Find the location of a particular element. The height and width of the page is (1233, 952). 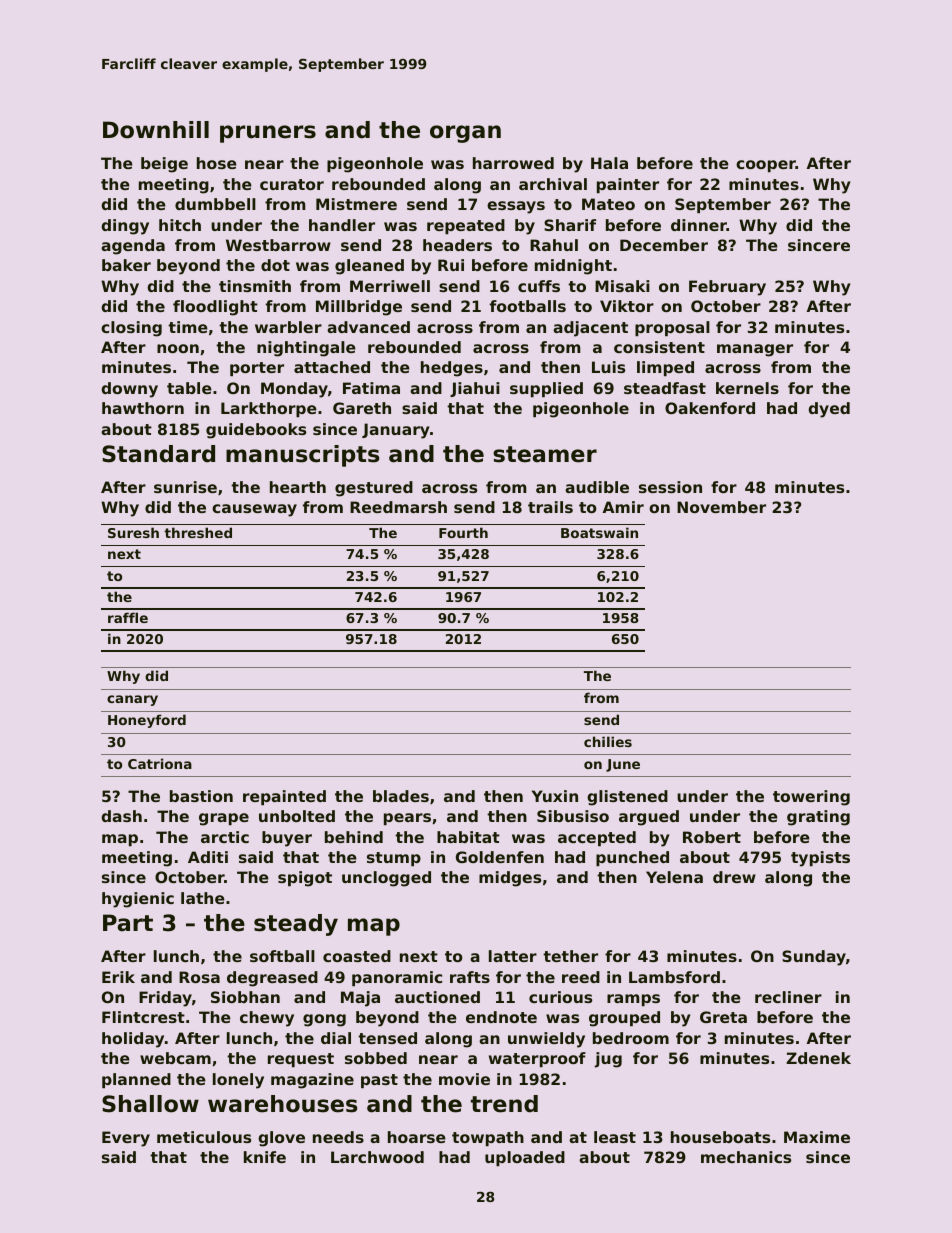

beige is located at coordinates (164, 165).
